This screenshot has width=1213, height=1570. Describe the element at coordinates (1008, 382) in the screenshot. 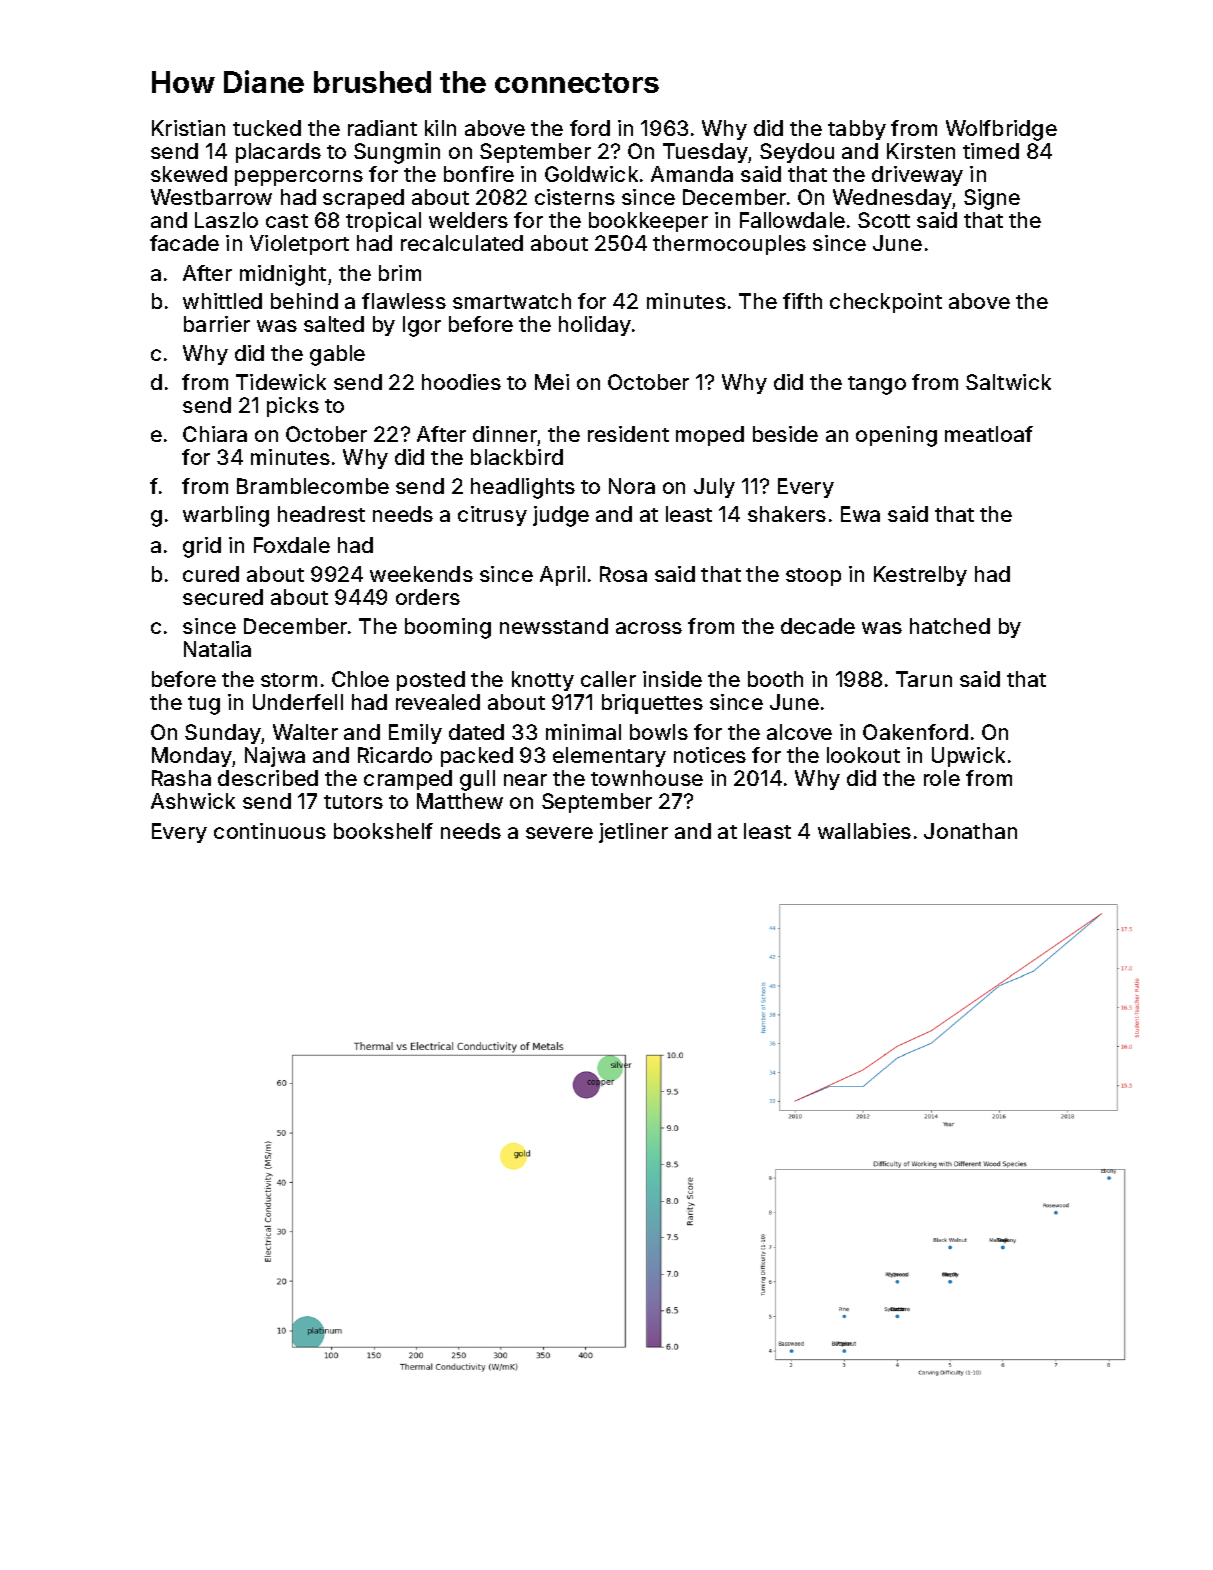

I see `Saltwick` at that location.
